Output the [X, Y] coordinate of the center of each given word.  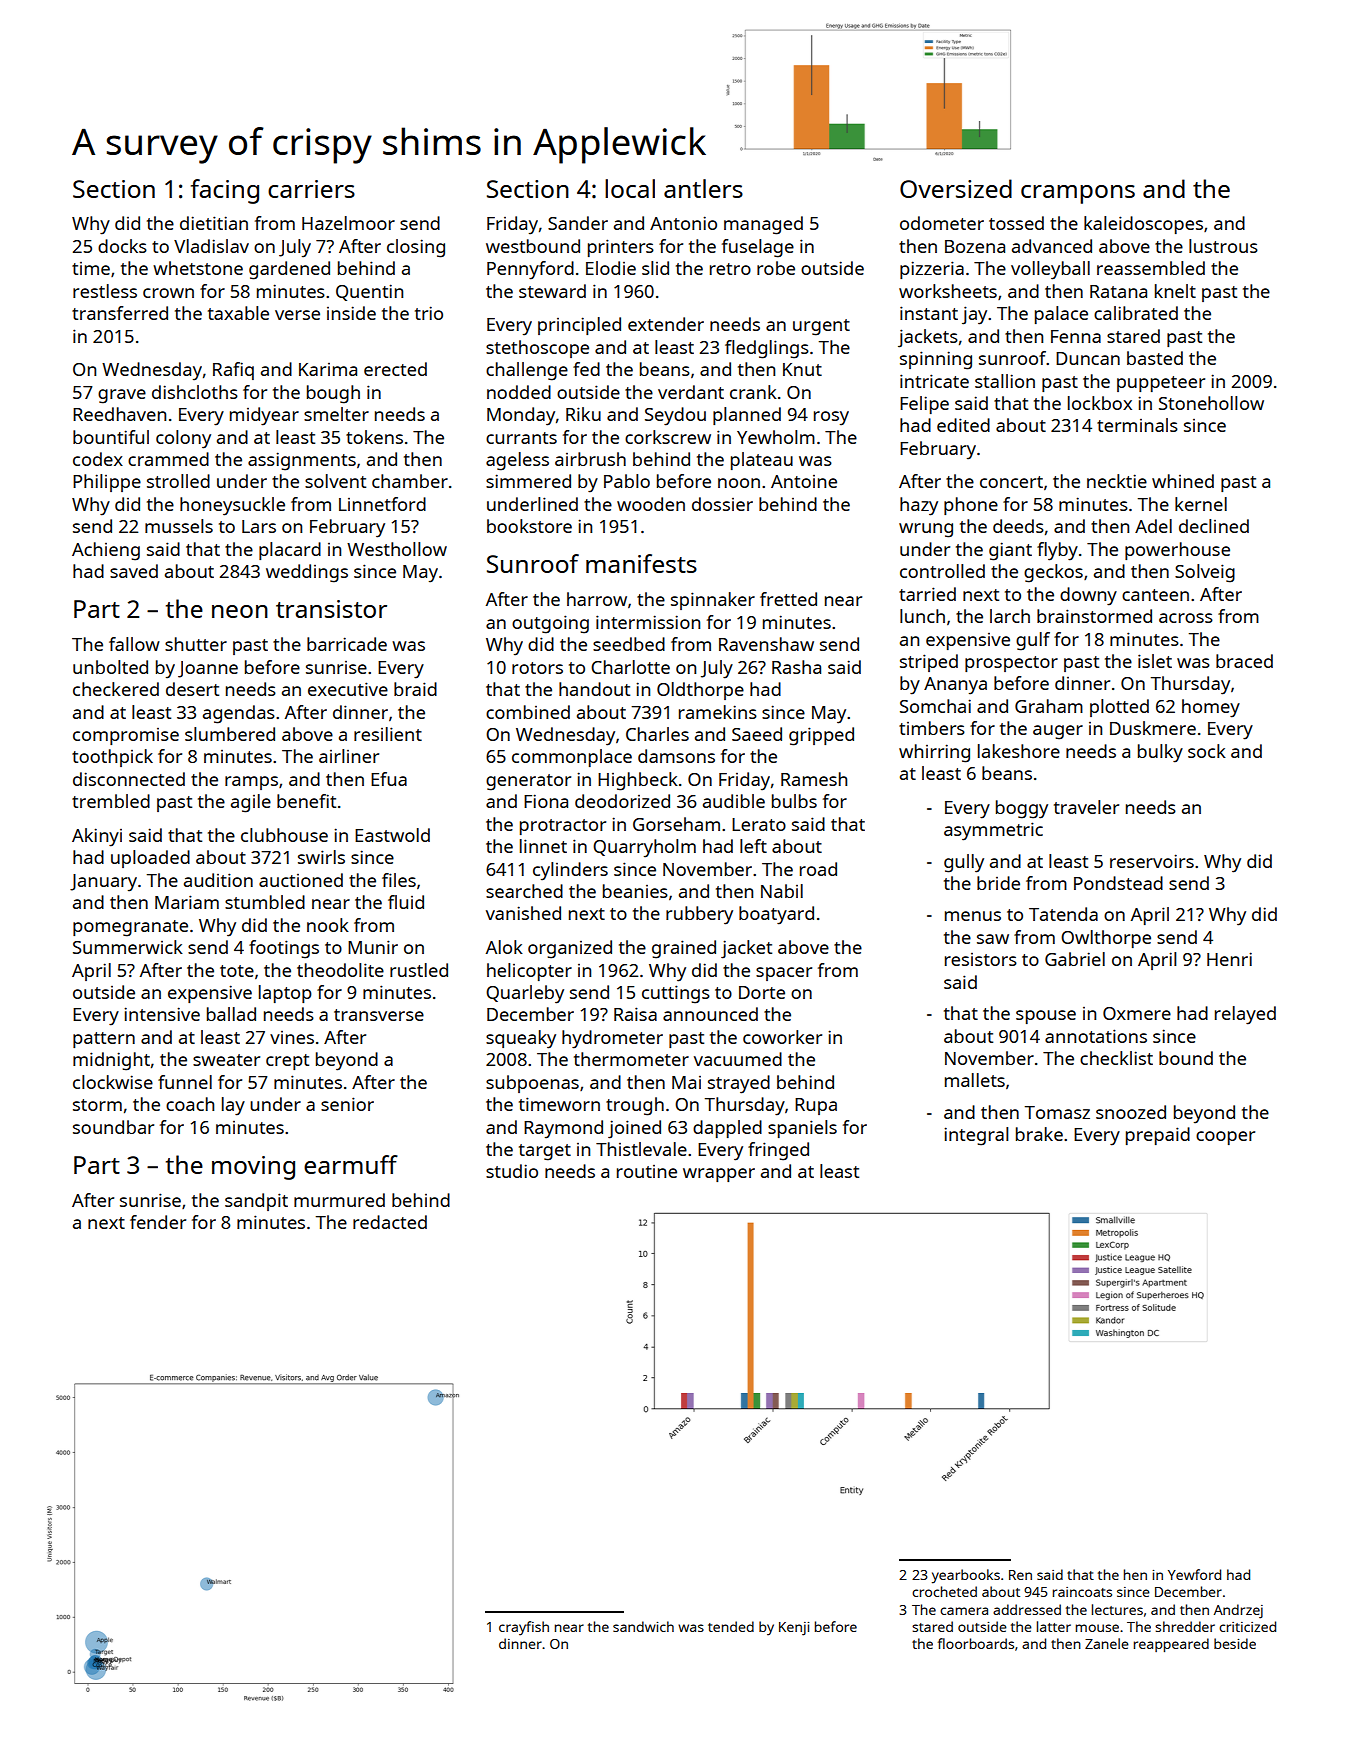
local [630, 188]
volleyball [1050, 270]
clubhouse [284, 835]
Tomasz [1057, 1112]
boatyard [776, 915]
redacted [390, 1222]
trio [429, 313]
